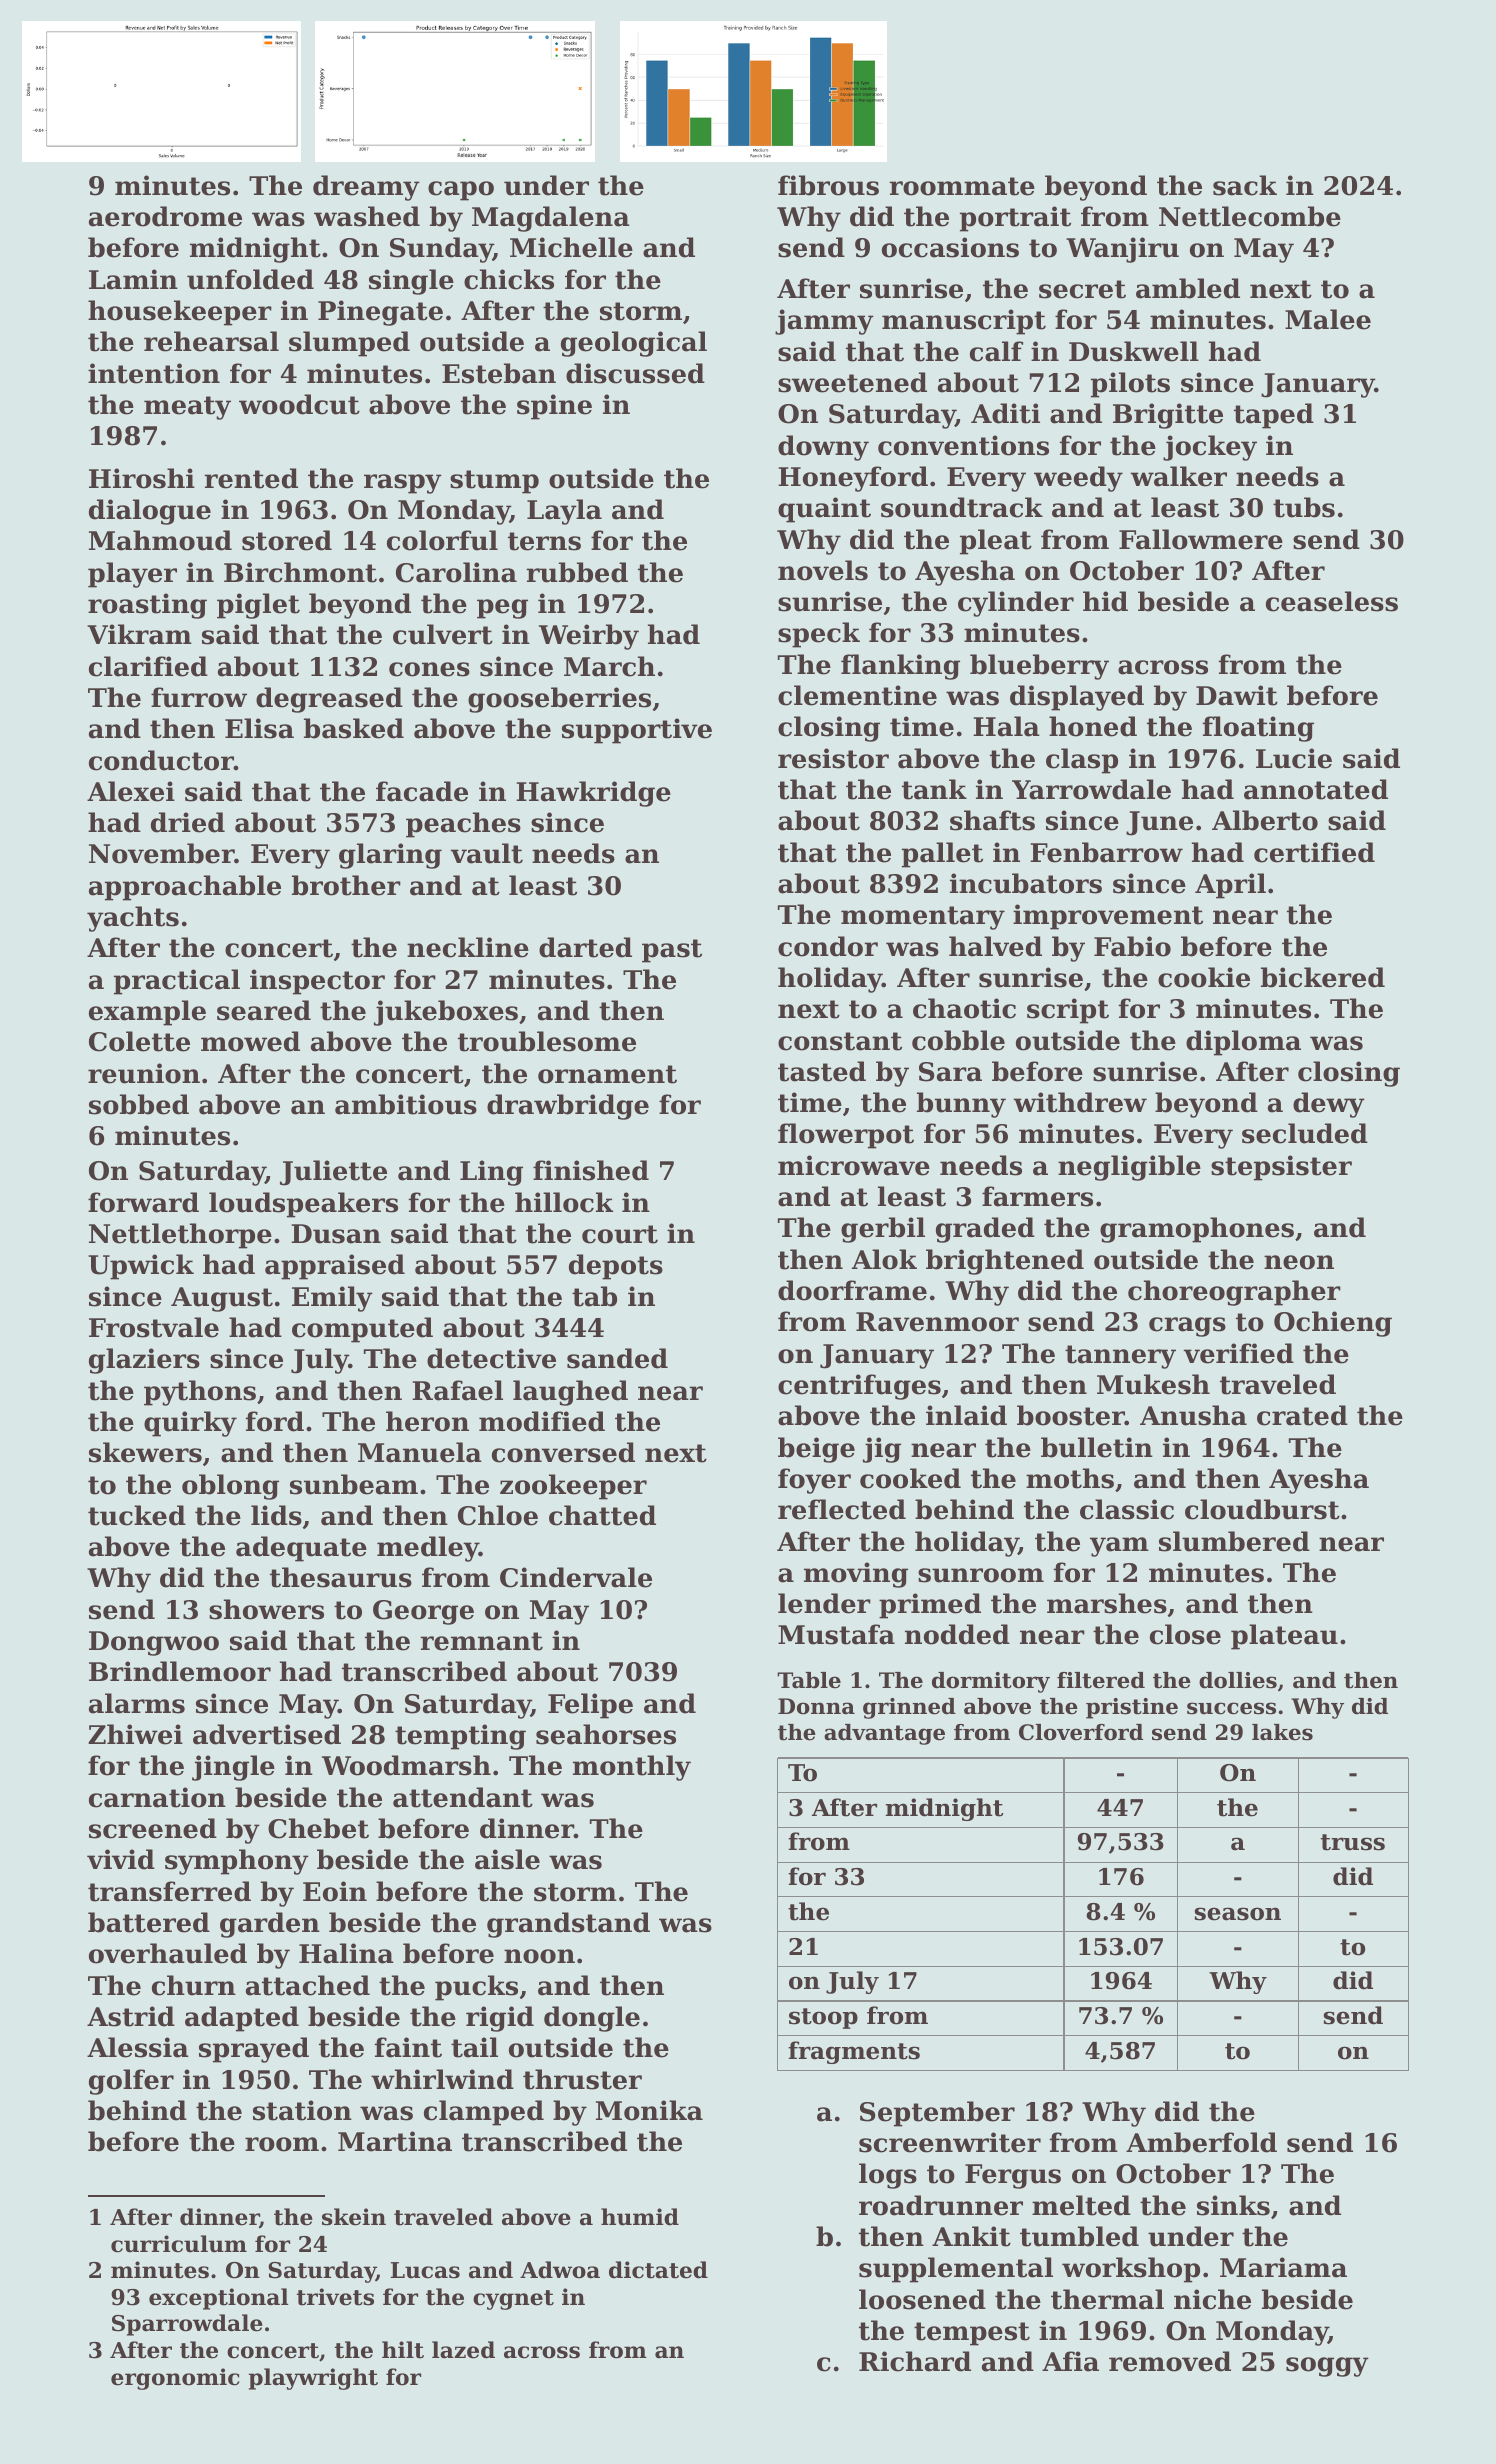 The width and height of the image is (1496, 2464). What do you see at coordinates (828, 185) in the image?
I see `fibrous` at bounding box center [828, 185].
